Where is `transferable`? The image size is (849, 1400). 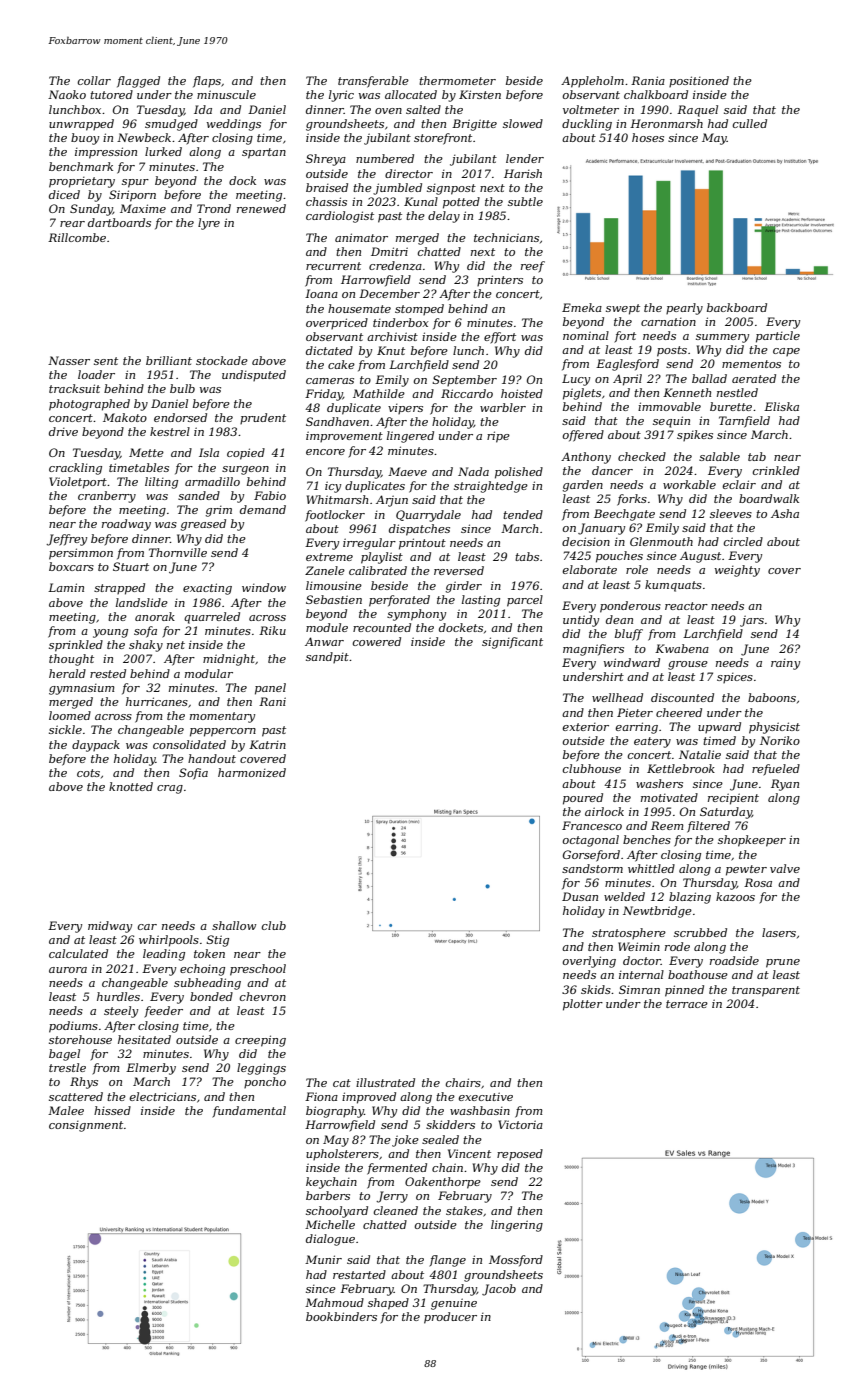
transferable is located at coordinates (373, 82).
